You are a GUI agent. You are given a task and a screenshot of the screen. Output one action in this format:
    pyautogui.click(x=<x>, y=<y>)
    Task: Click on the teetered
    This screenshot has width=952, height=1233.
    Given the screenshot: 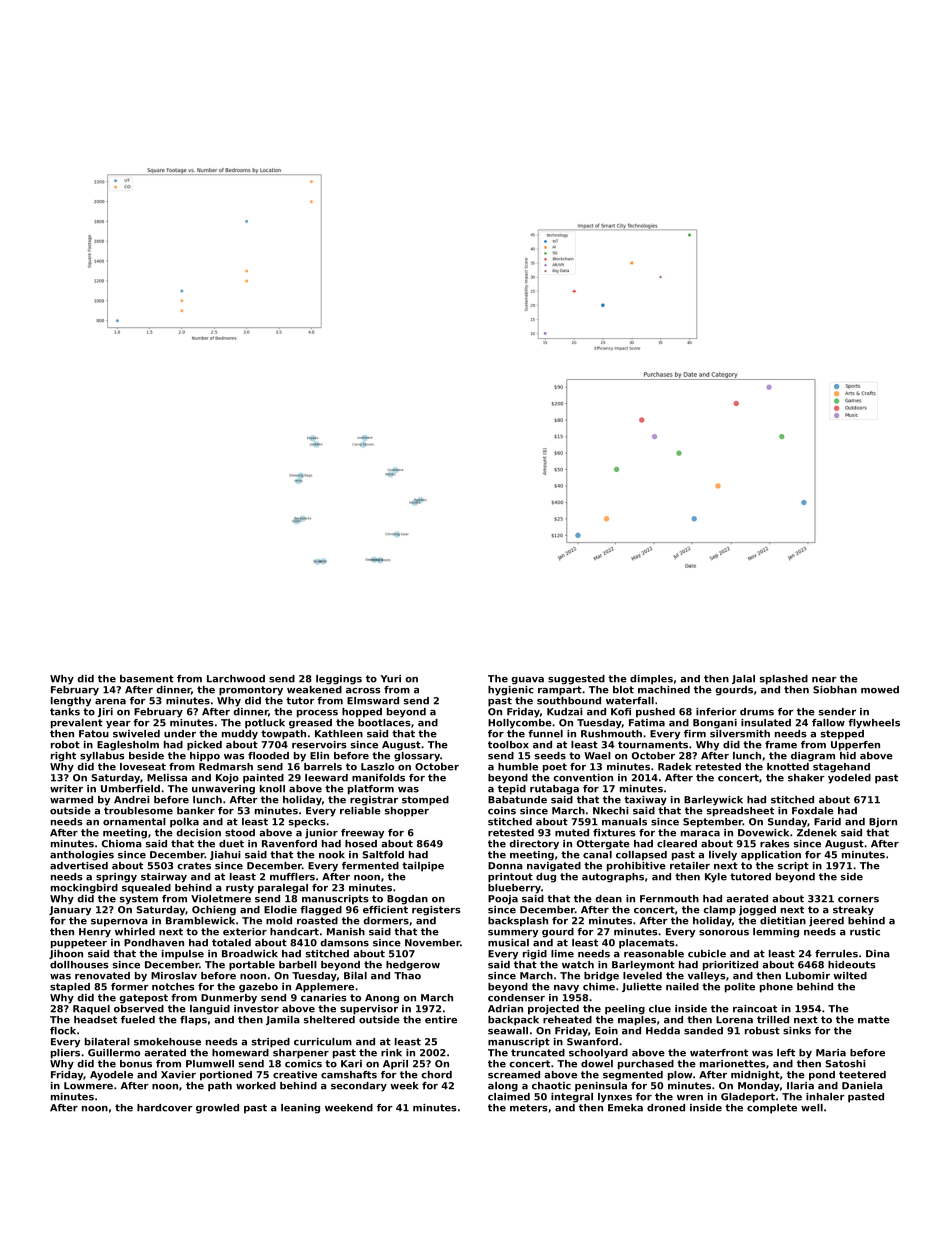 What is the action you would take?
    pyautogui.click(x=862, y=1075)
